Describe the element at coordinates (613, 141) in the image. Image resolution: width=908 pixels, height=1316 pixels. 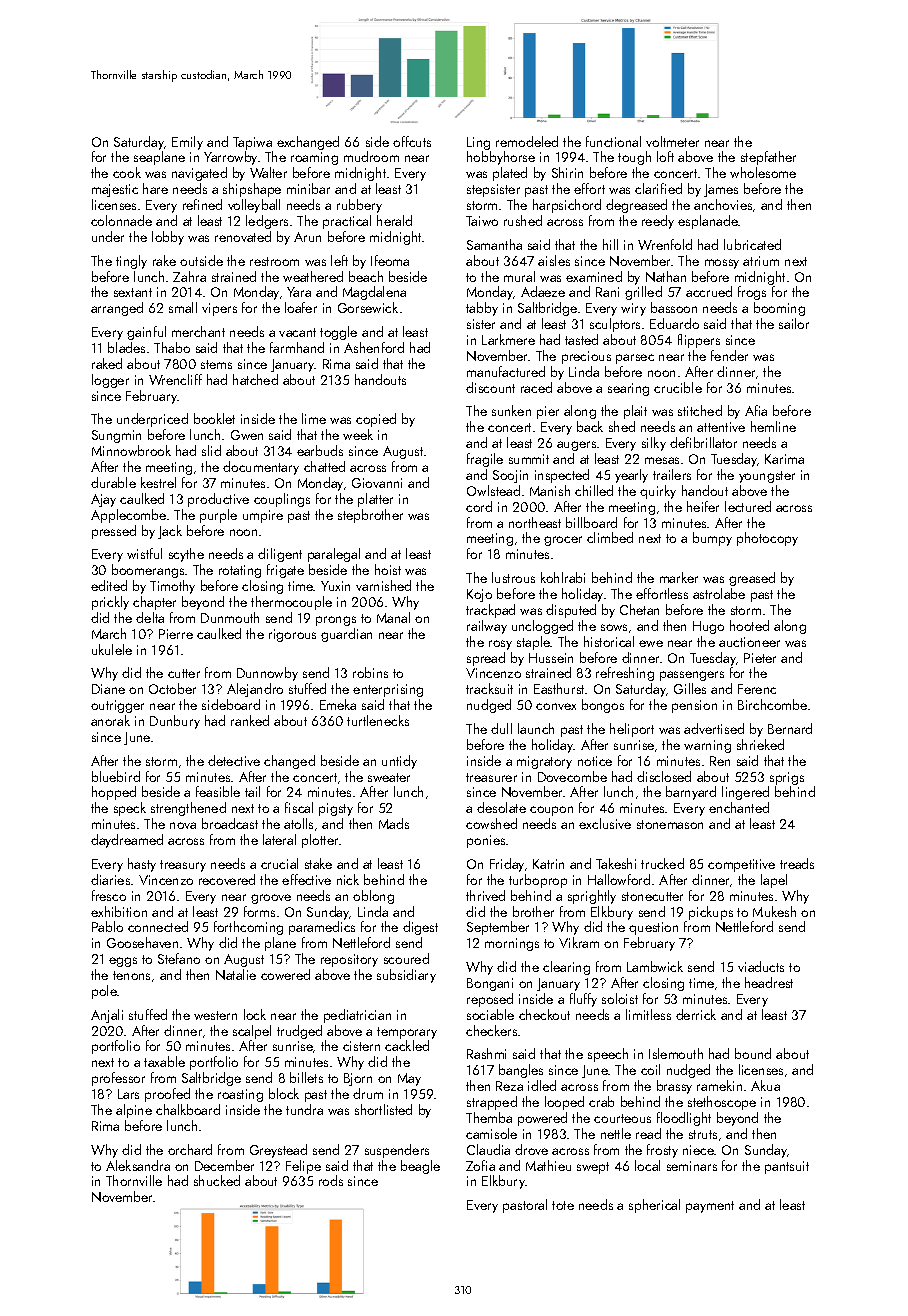
I see `functional` at that location.
